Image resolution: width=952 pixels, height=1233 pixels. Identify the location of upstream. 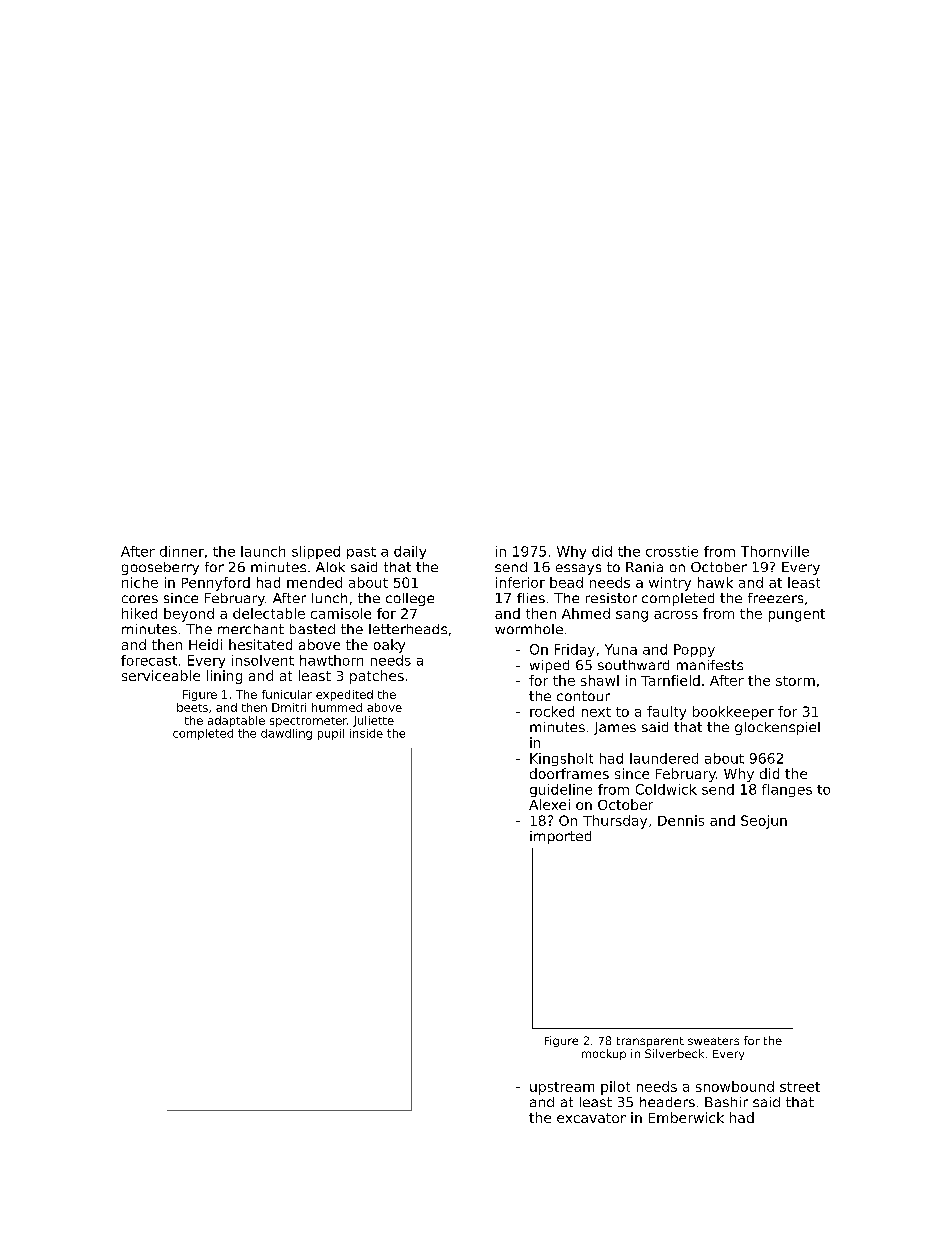
(562, 1088).
